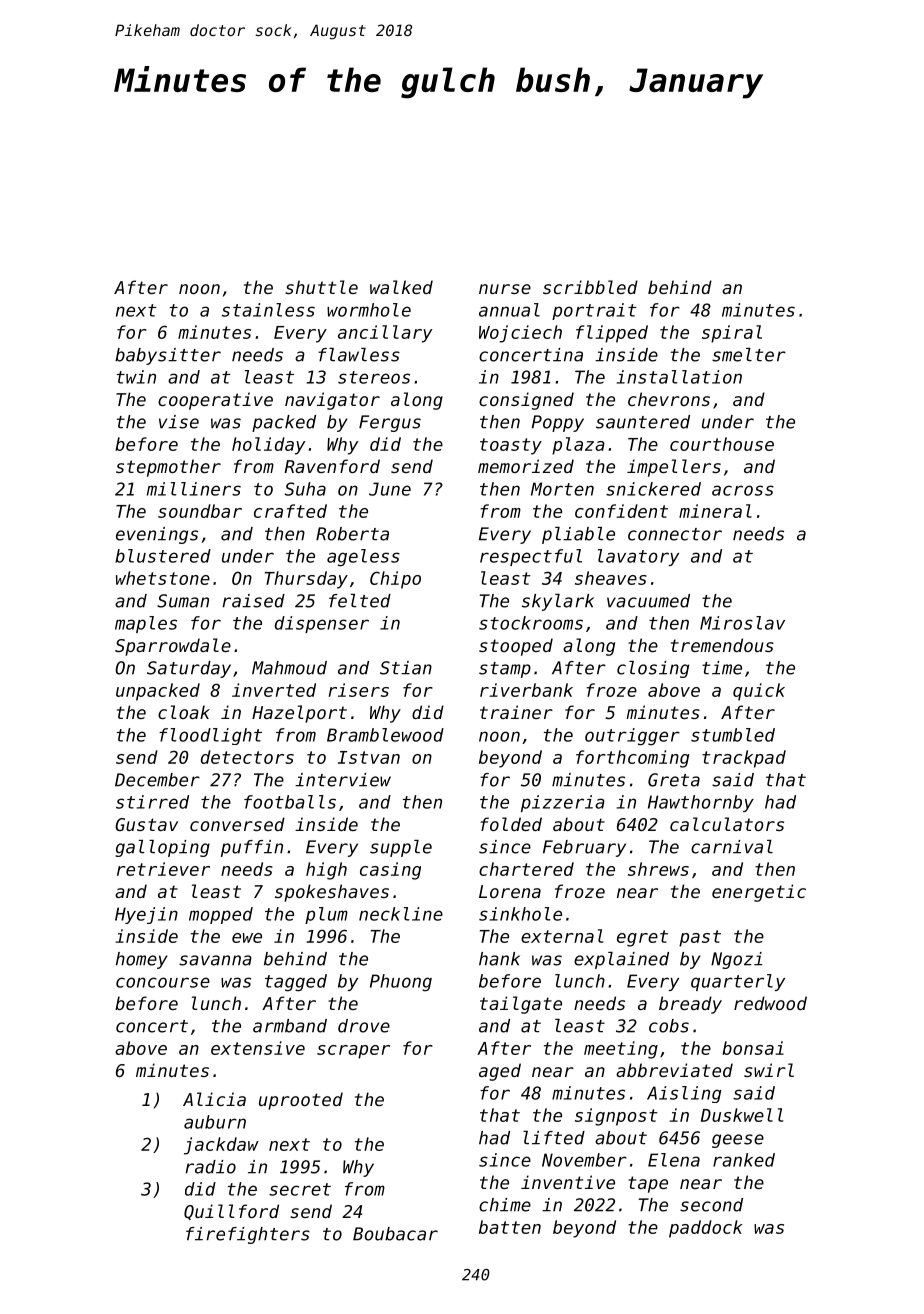  I want to click on scraper, so click(353, 1052).
